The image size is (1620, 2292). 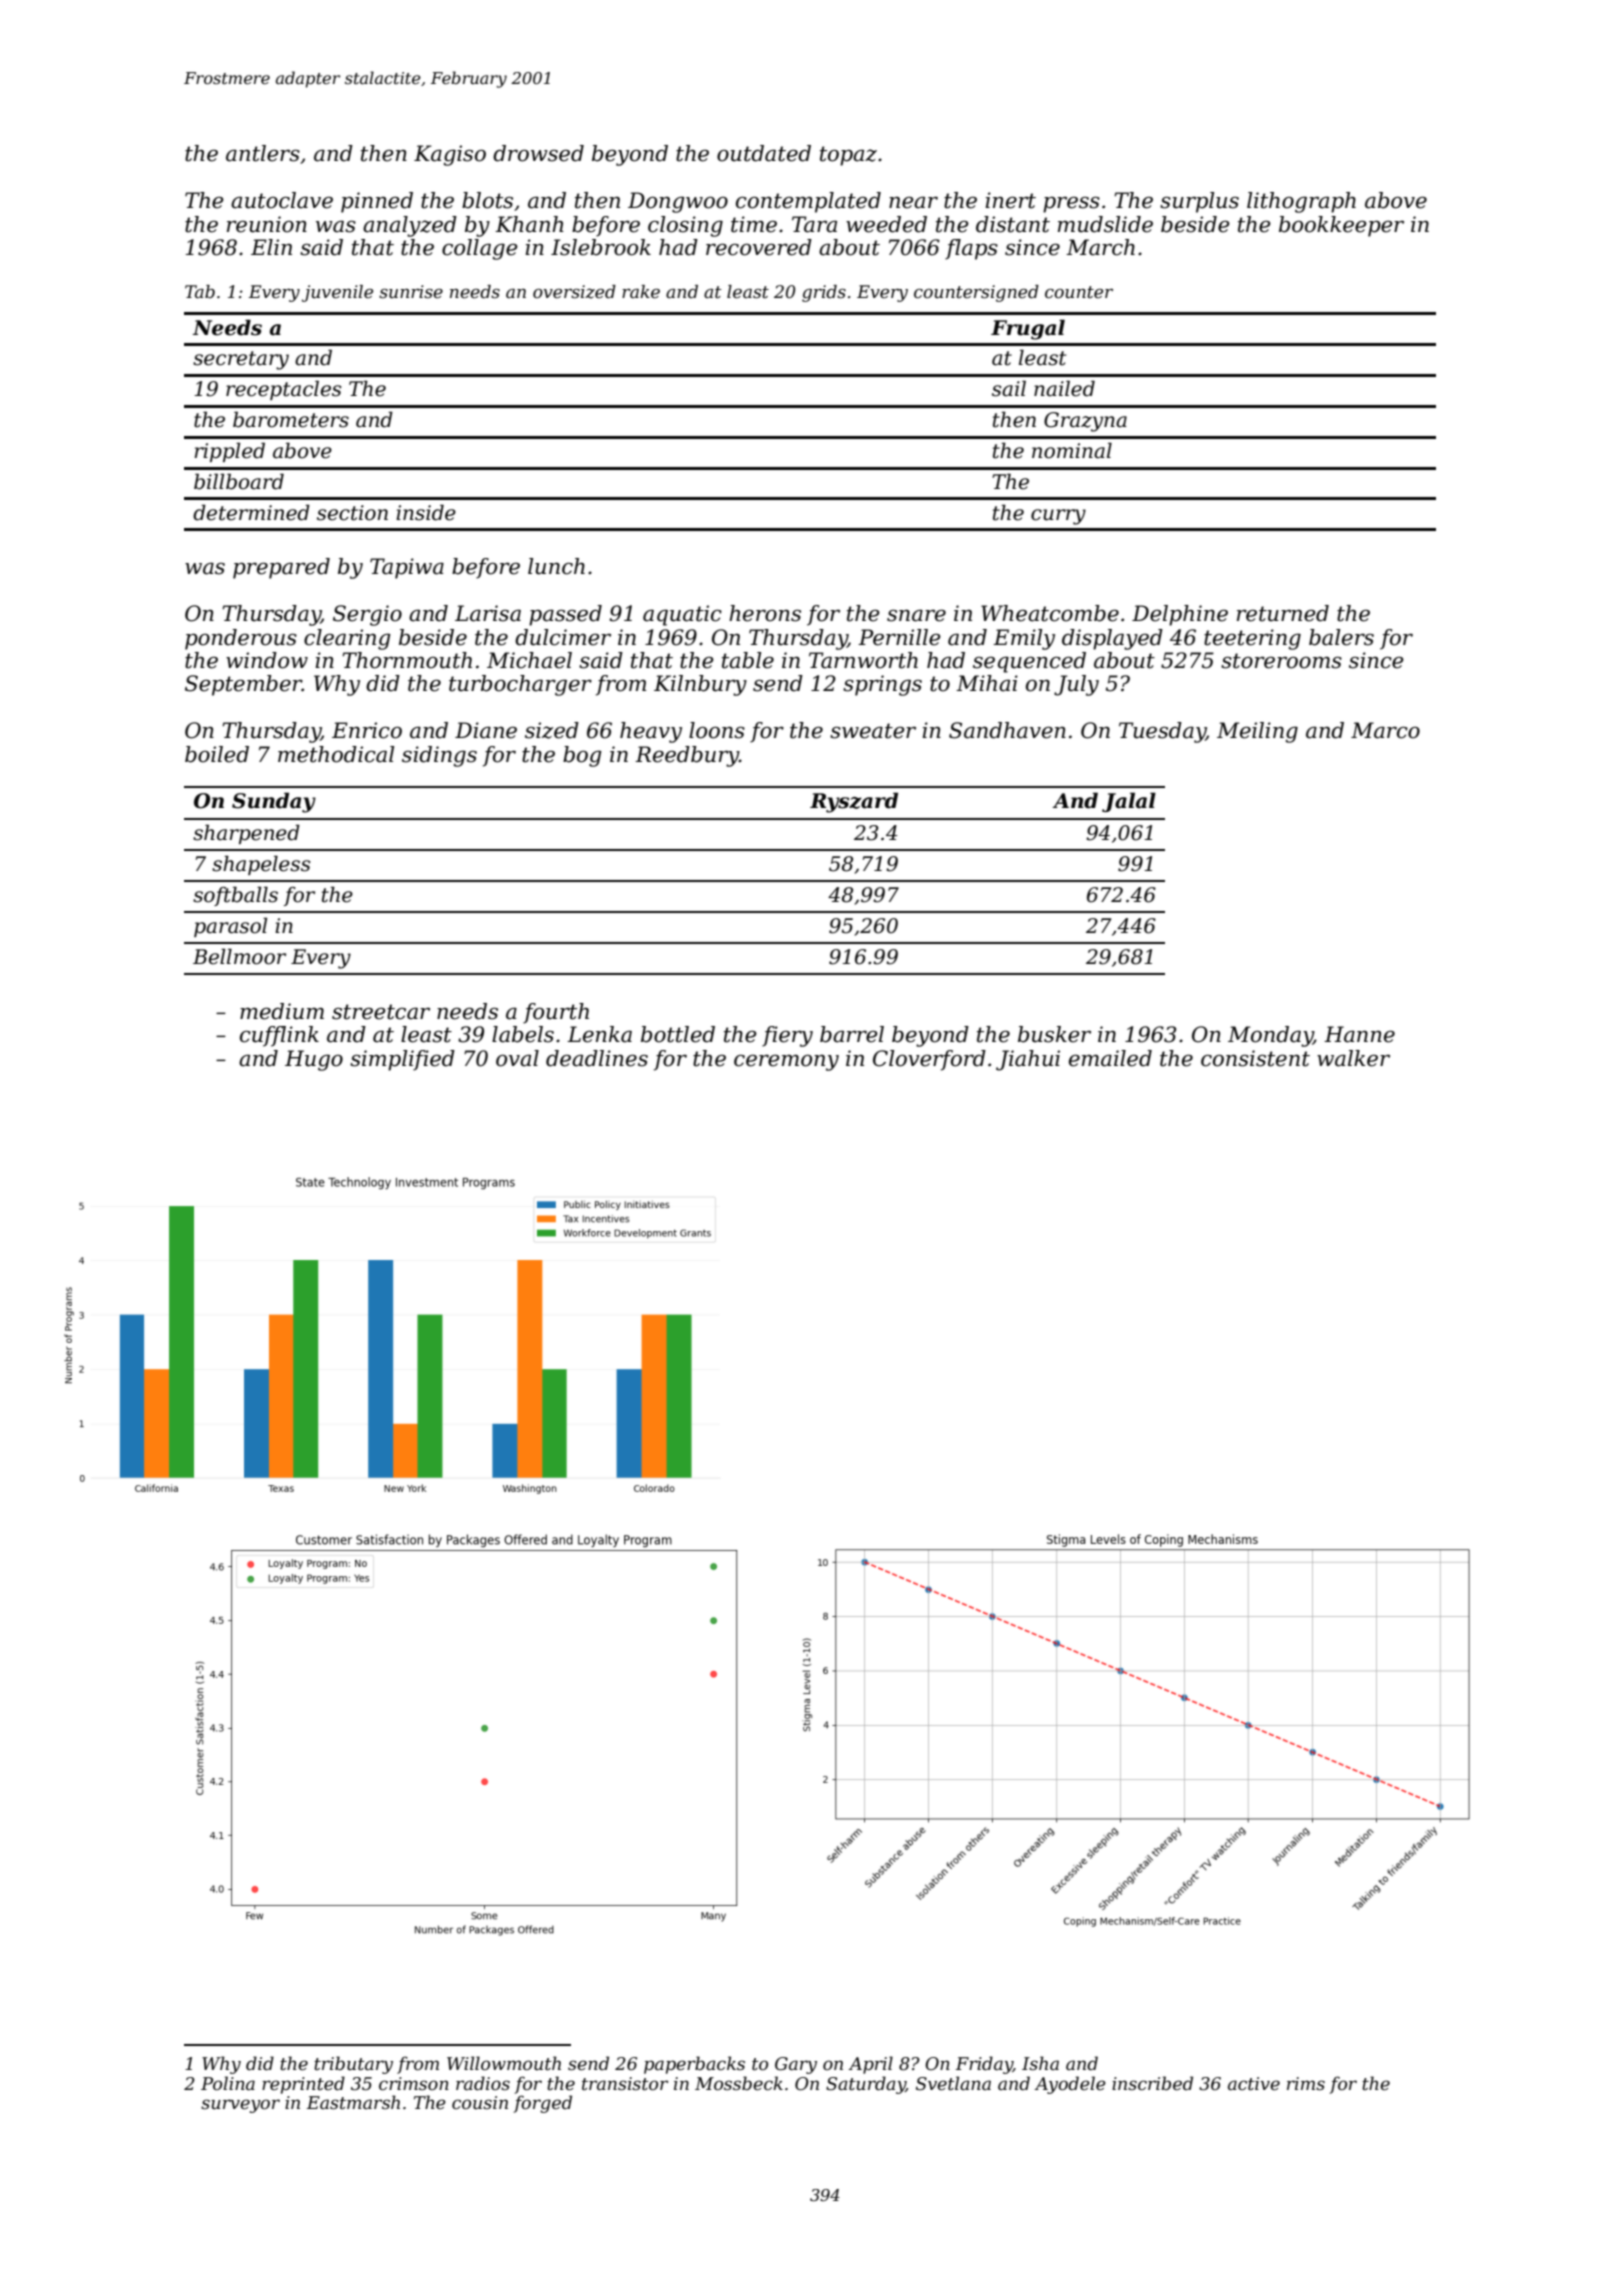 I want to click on simplified, so click(x=402, y=1060).
